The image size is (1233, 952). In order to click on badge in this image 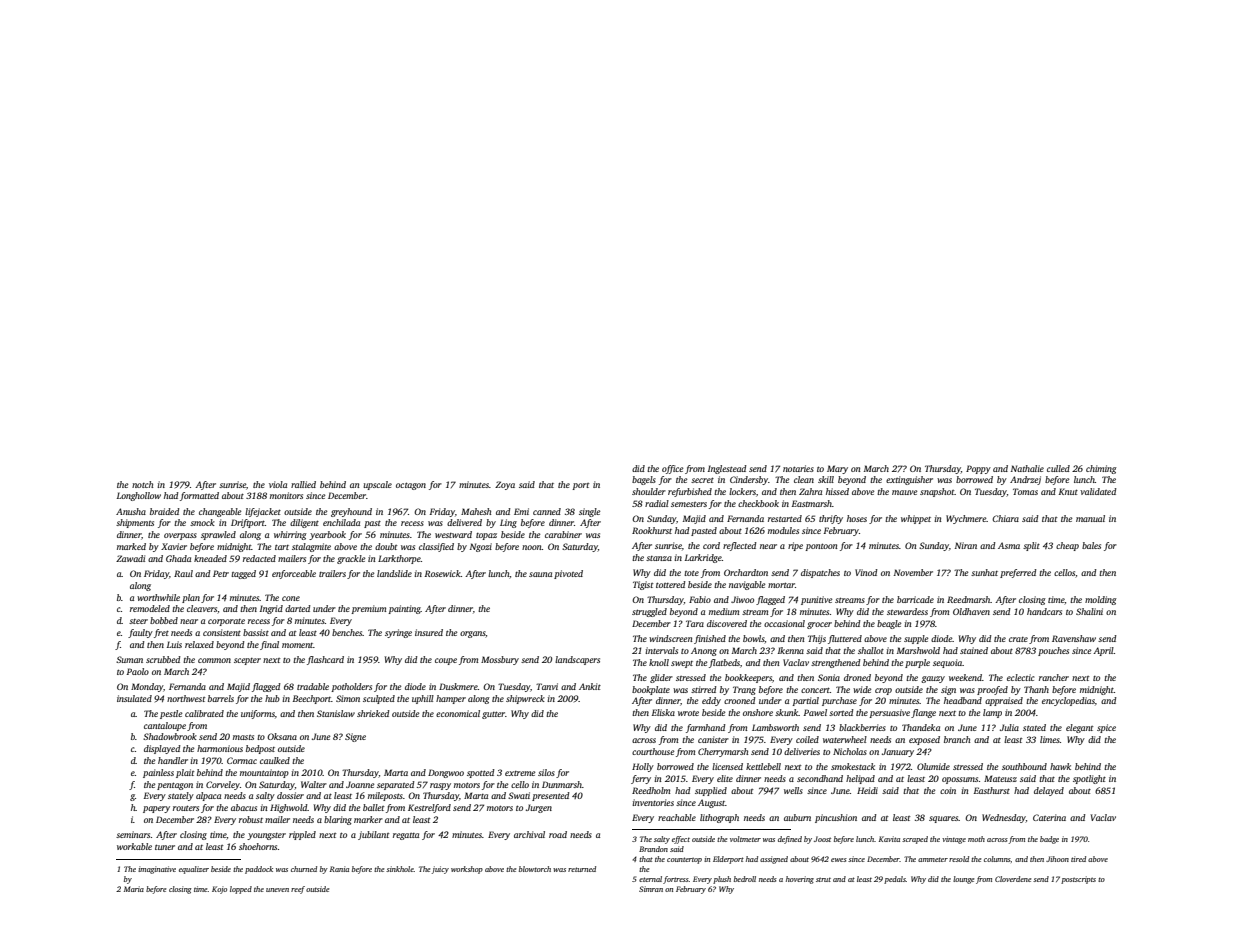, I will do `click(1049, 840)`.
